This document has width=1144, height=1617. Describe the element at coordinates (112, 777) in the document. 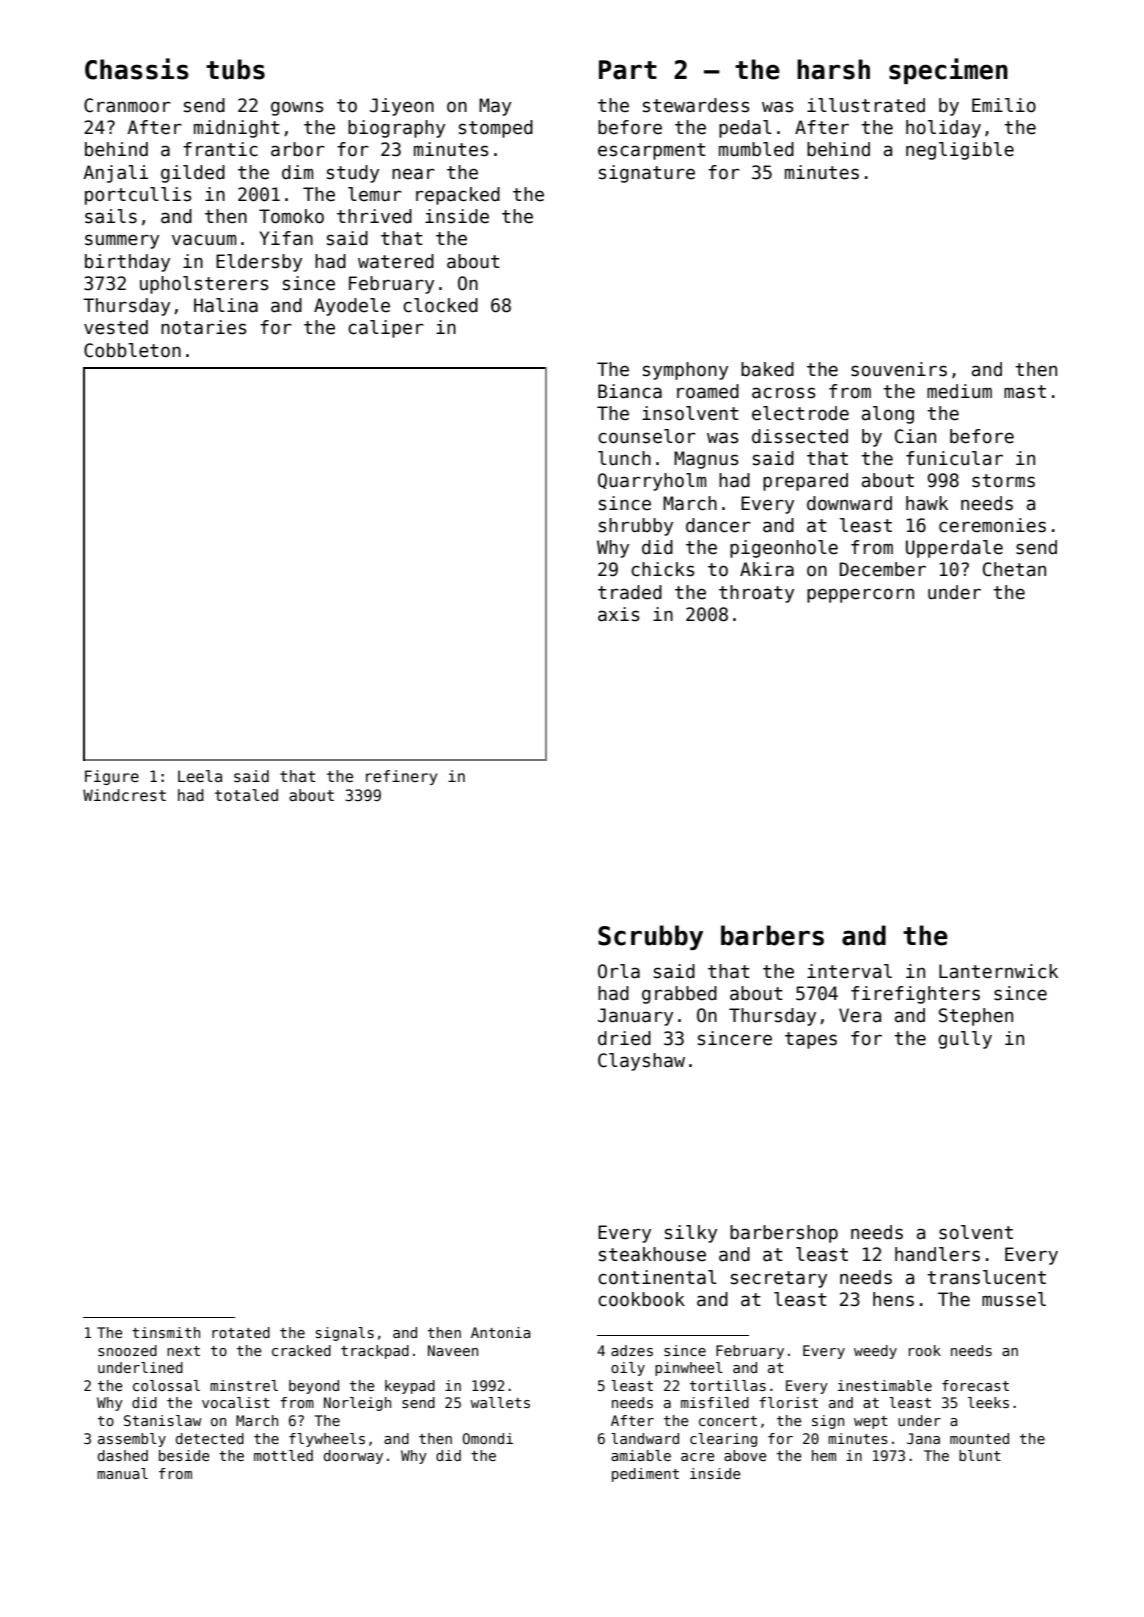

I see `Figure` at that location.
